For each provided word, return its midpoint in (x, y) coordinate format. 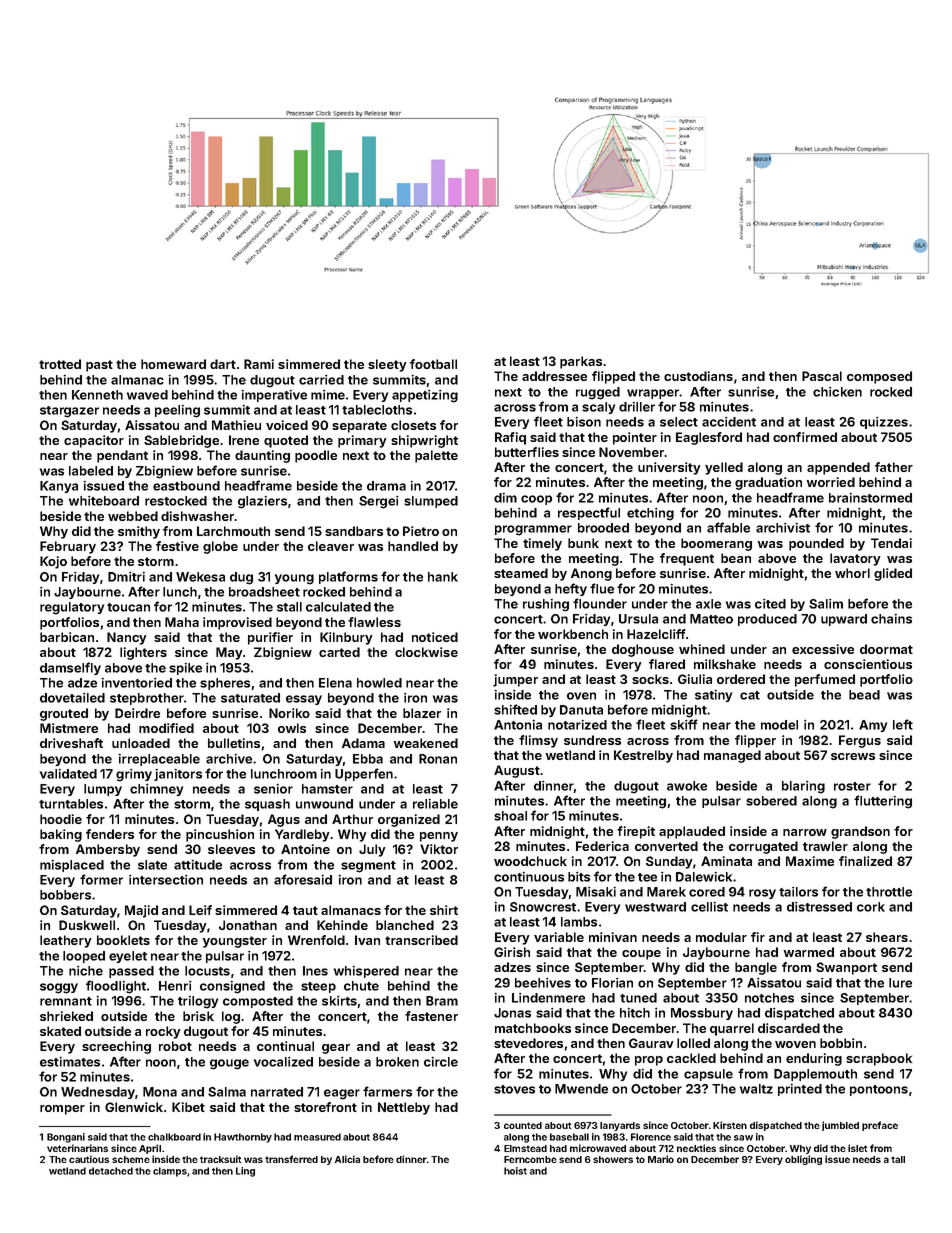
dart (223, 364)
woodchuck (530, 861)
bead (864, 695)
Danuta (581, 710)
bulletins (234, 743)
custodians (698, 376)
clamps (170, 1172)
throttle (889, 892)
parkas (581, 362)
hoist (515, 1171)
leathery (65, 941)
